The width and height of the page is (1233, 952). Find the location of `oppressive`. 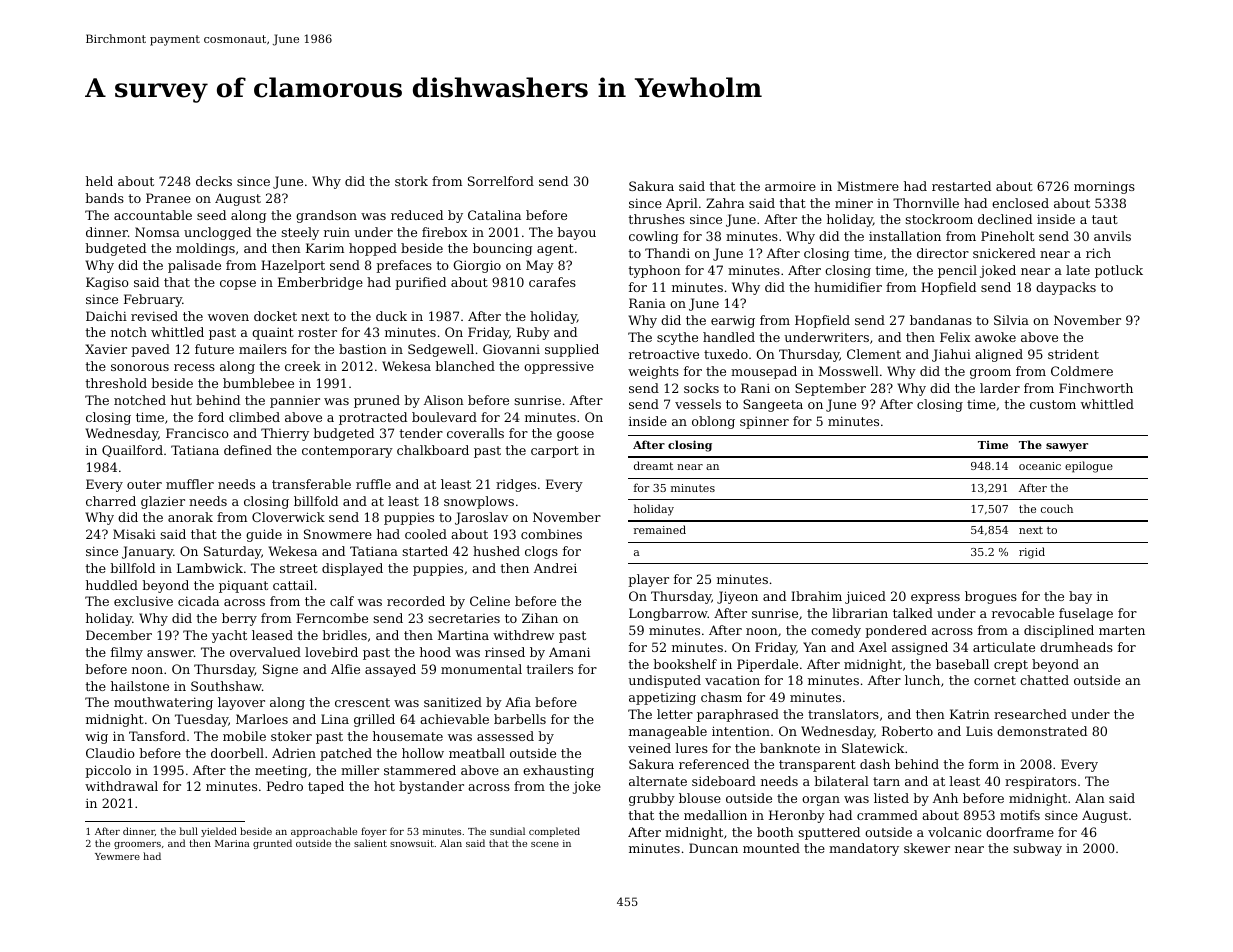

oppressive is located at coordinates (559, 368).
